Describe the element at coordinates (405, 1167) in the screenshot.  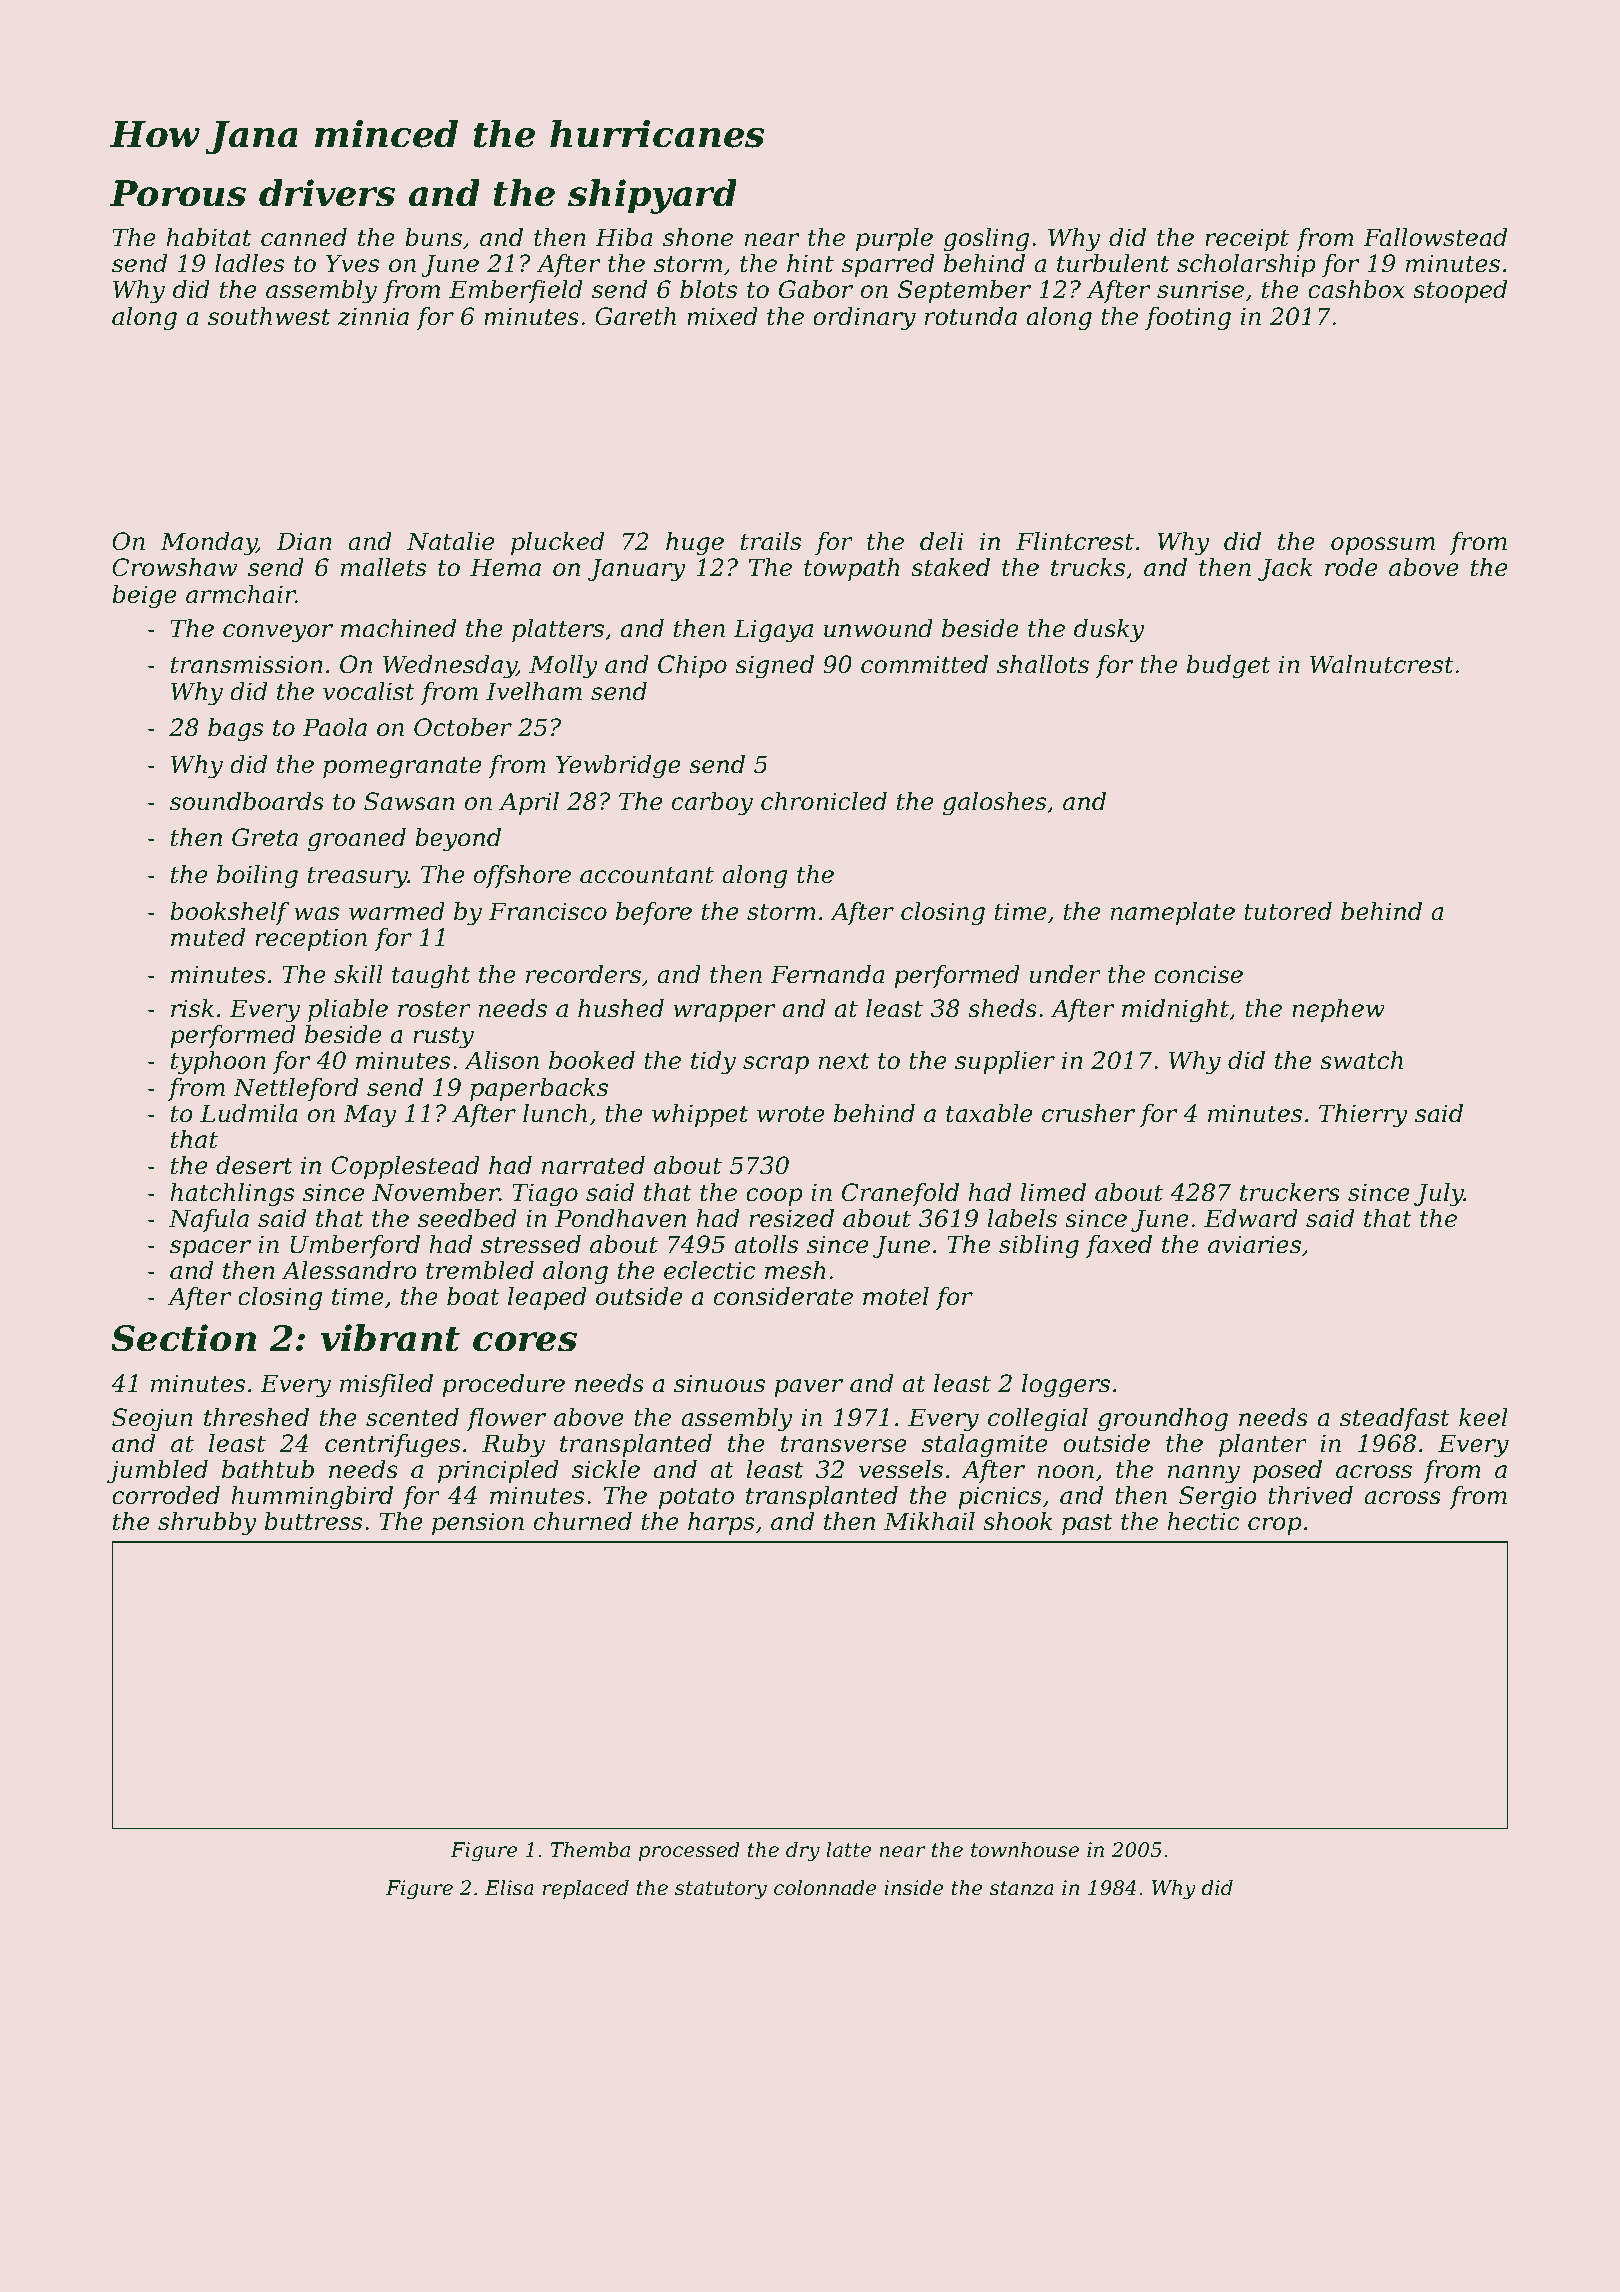
I see `Copplestead` at that location.
